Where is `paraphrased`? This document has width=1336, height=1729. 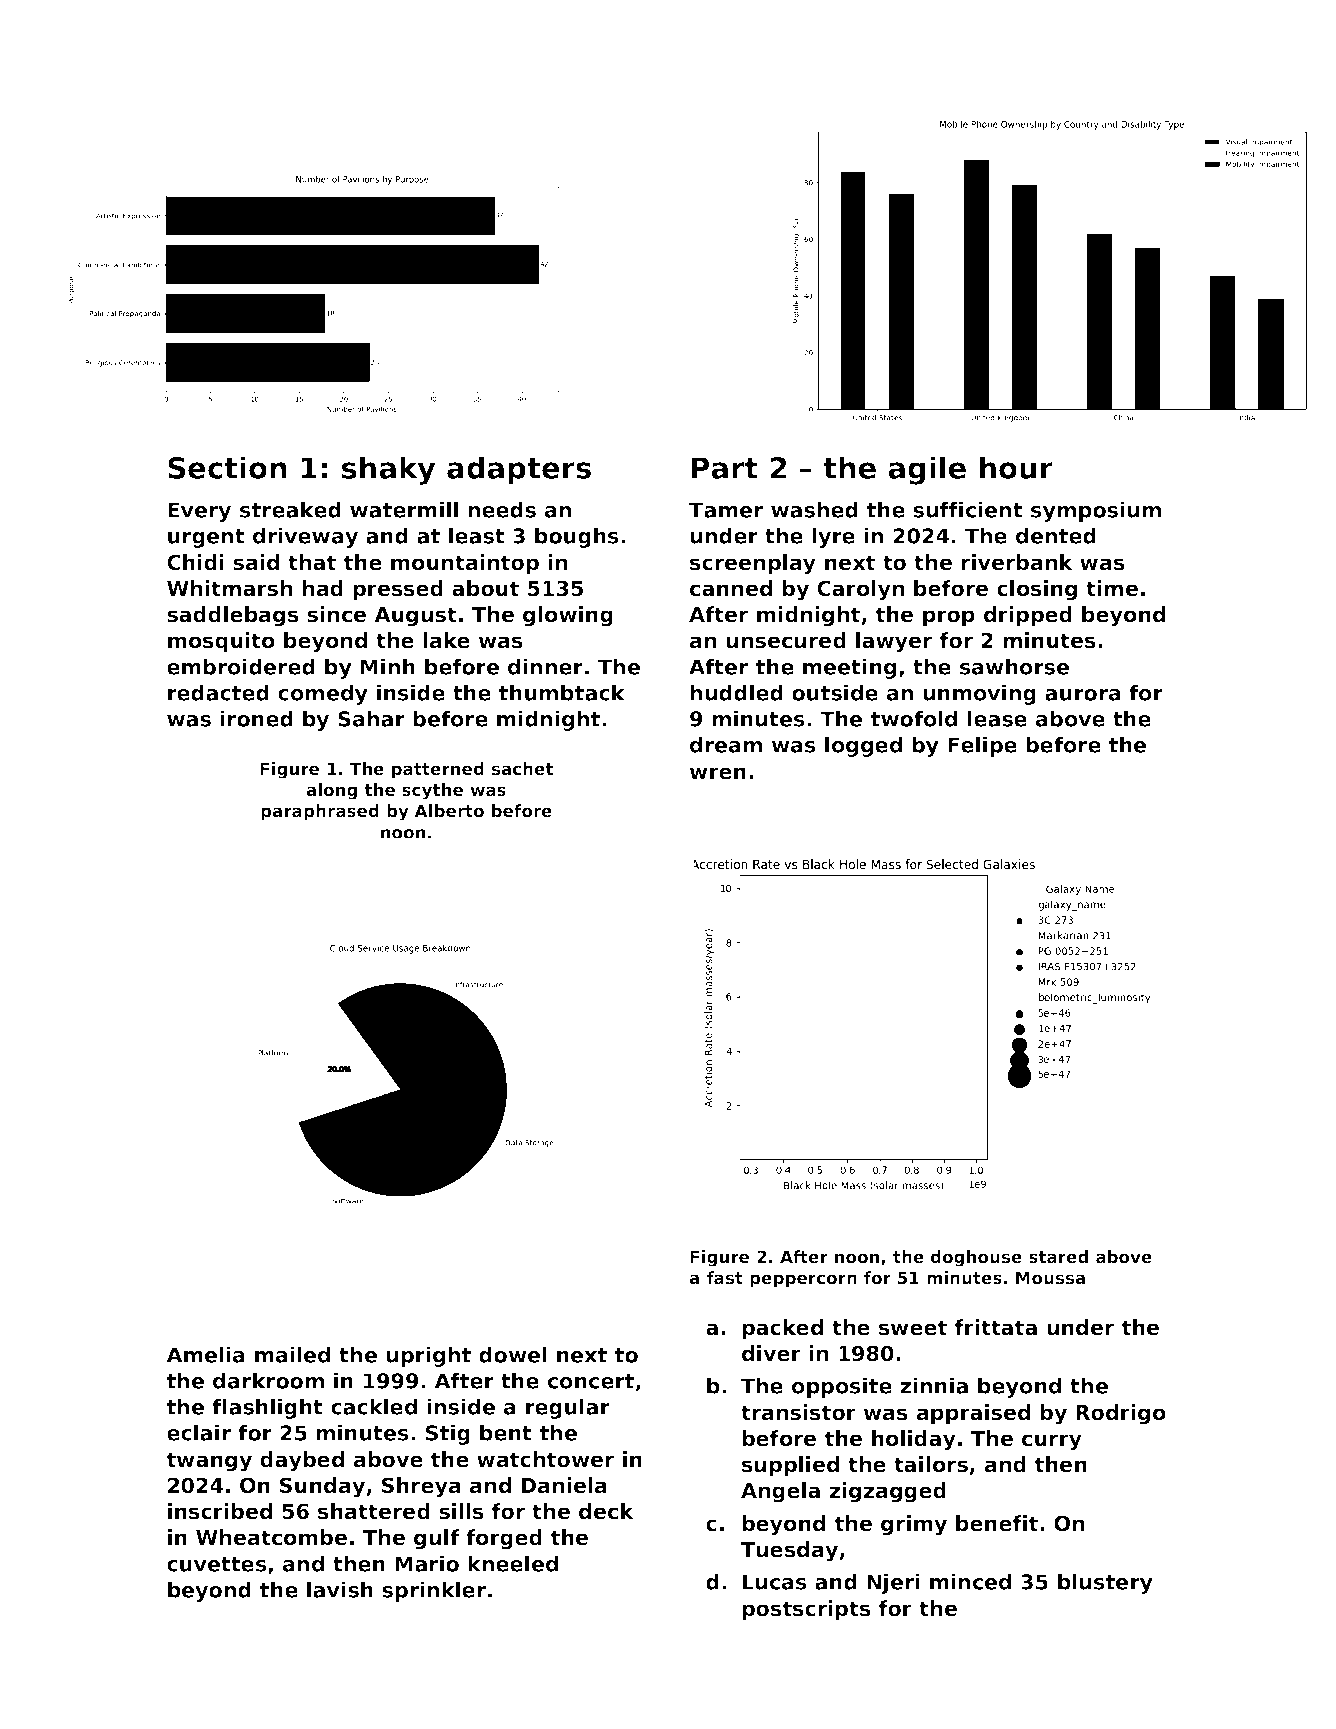
paraphrased is located at coordinates (320, 812).
